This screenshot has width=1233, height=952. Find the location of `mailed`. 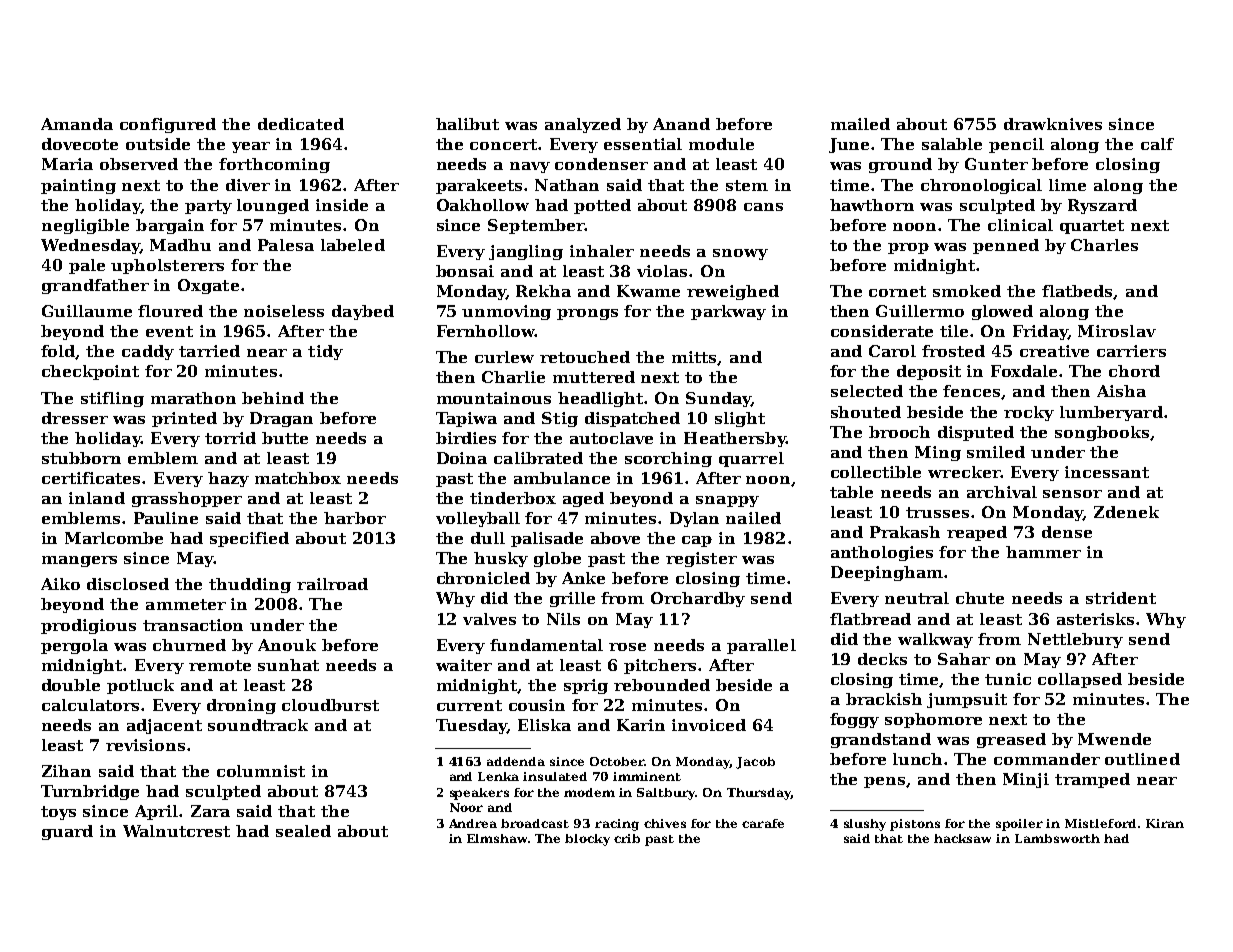

mailed is located at coordinates (860, 124).
